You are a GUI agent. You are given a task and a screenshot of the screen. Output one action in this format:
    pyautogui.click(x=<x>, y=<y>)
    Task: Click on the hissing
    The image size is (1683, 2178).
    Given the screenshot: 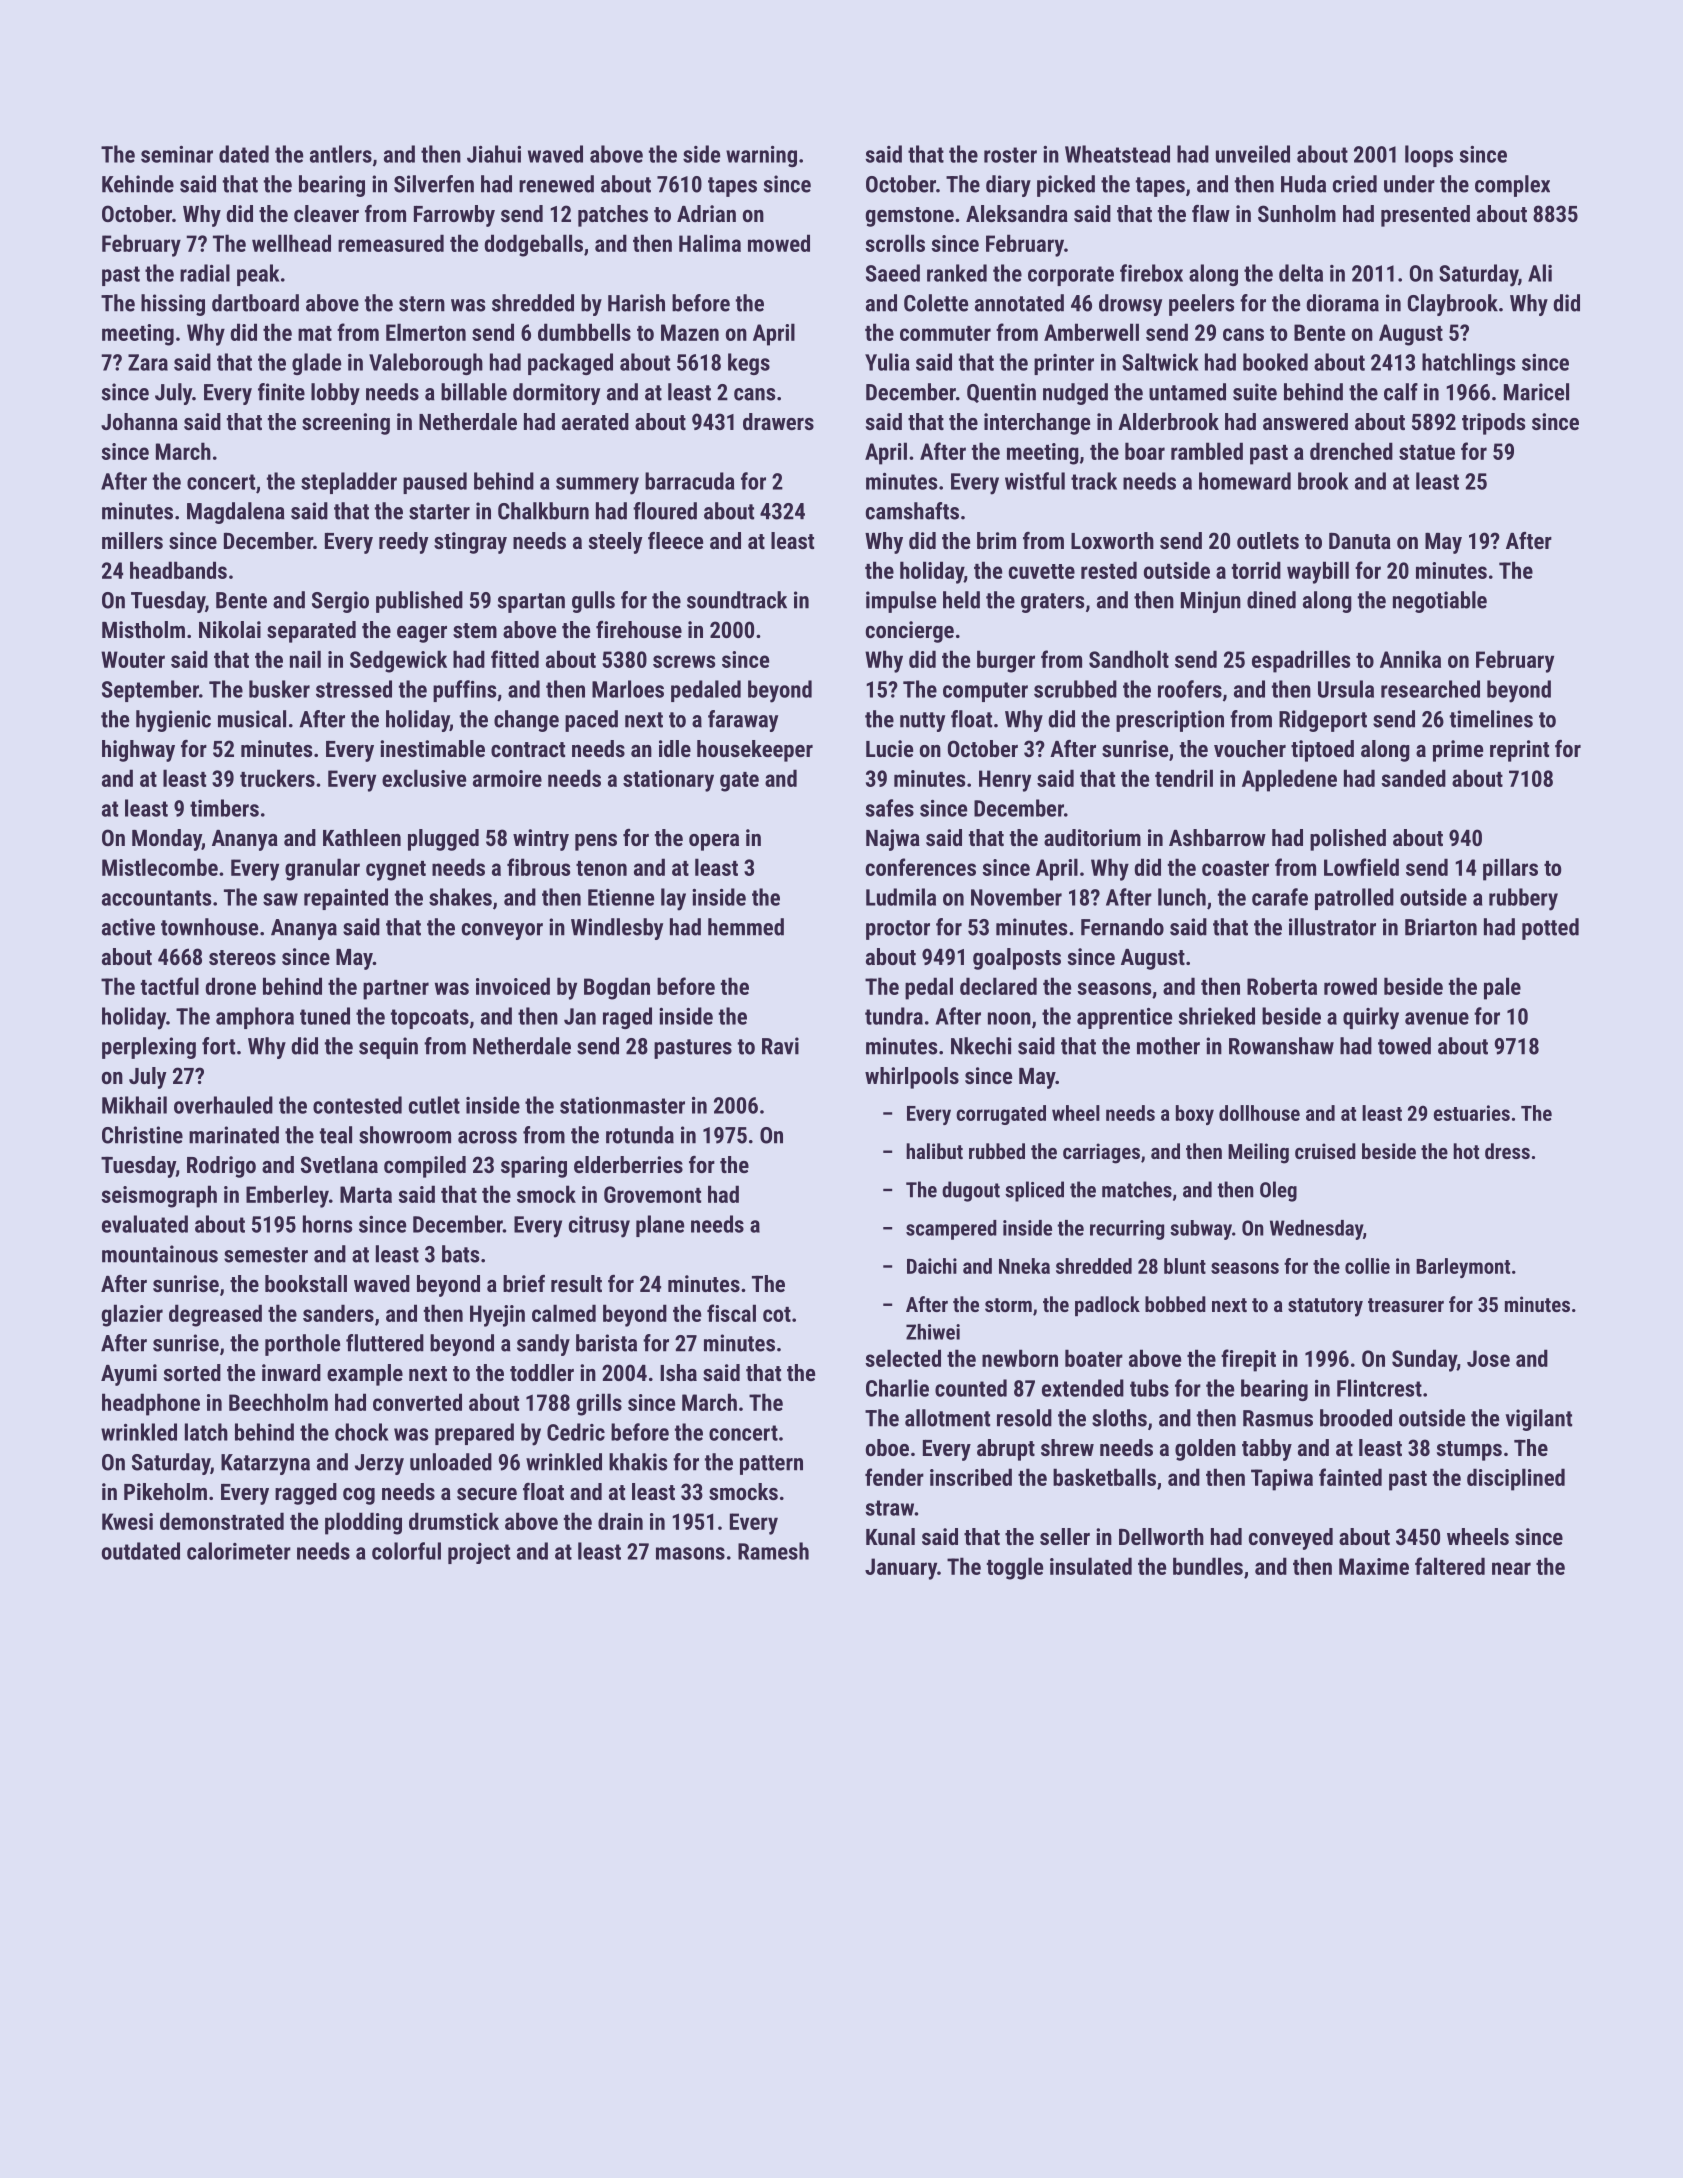 What is the action you would take?
    pyautogui.click(x=173, y=305)
